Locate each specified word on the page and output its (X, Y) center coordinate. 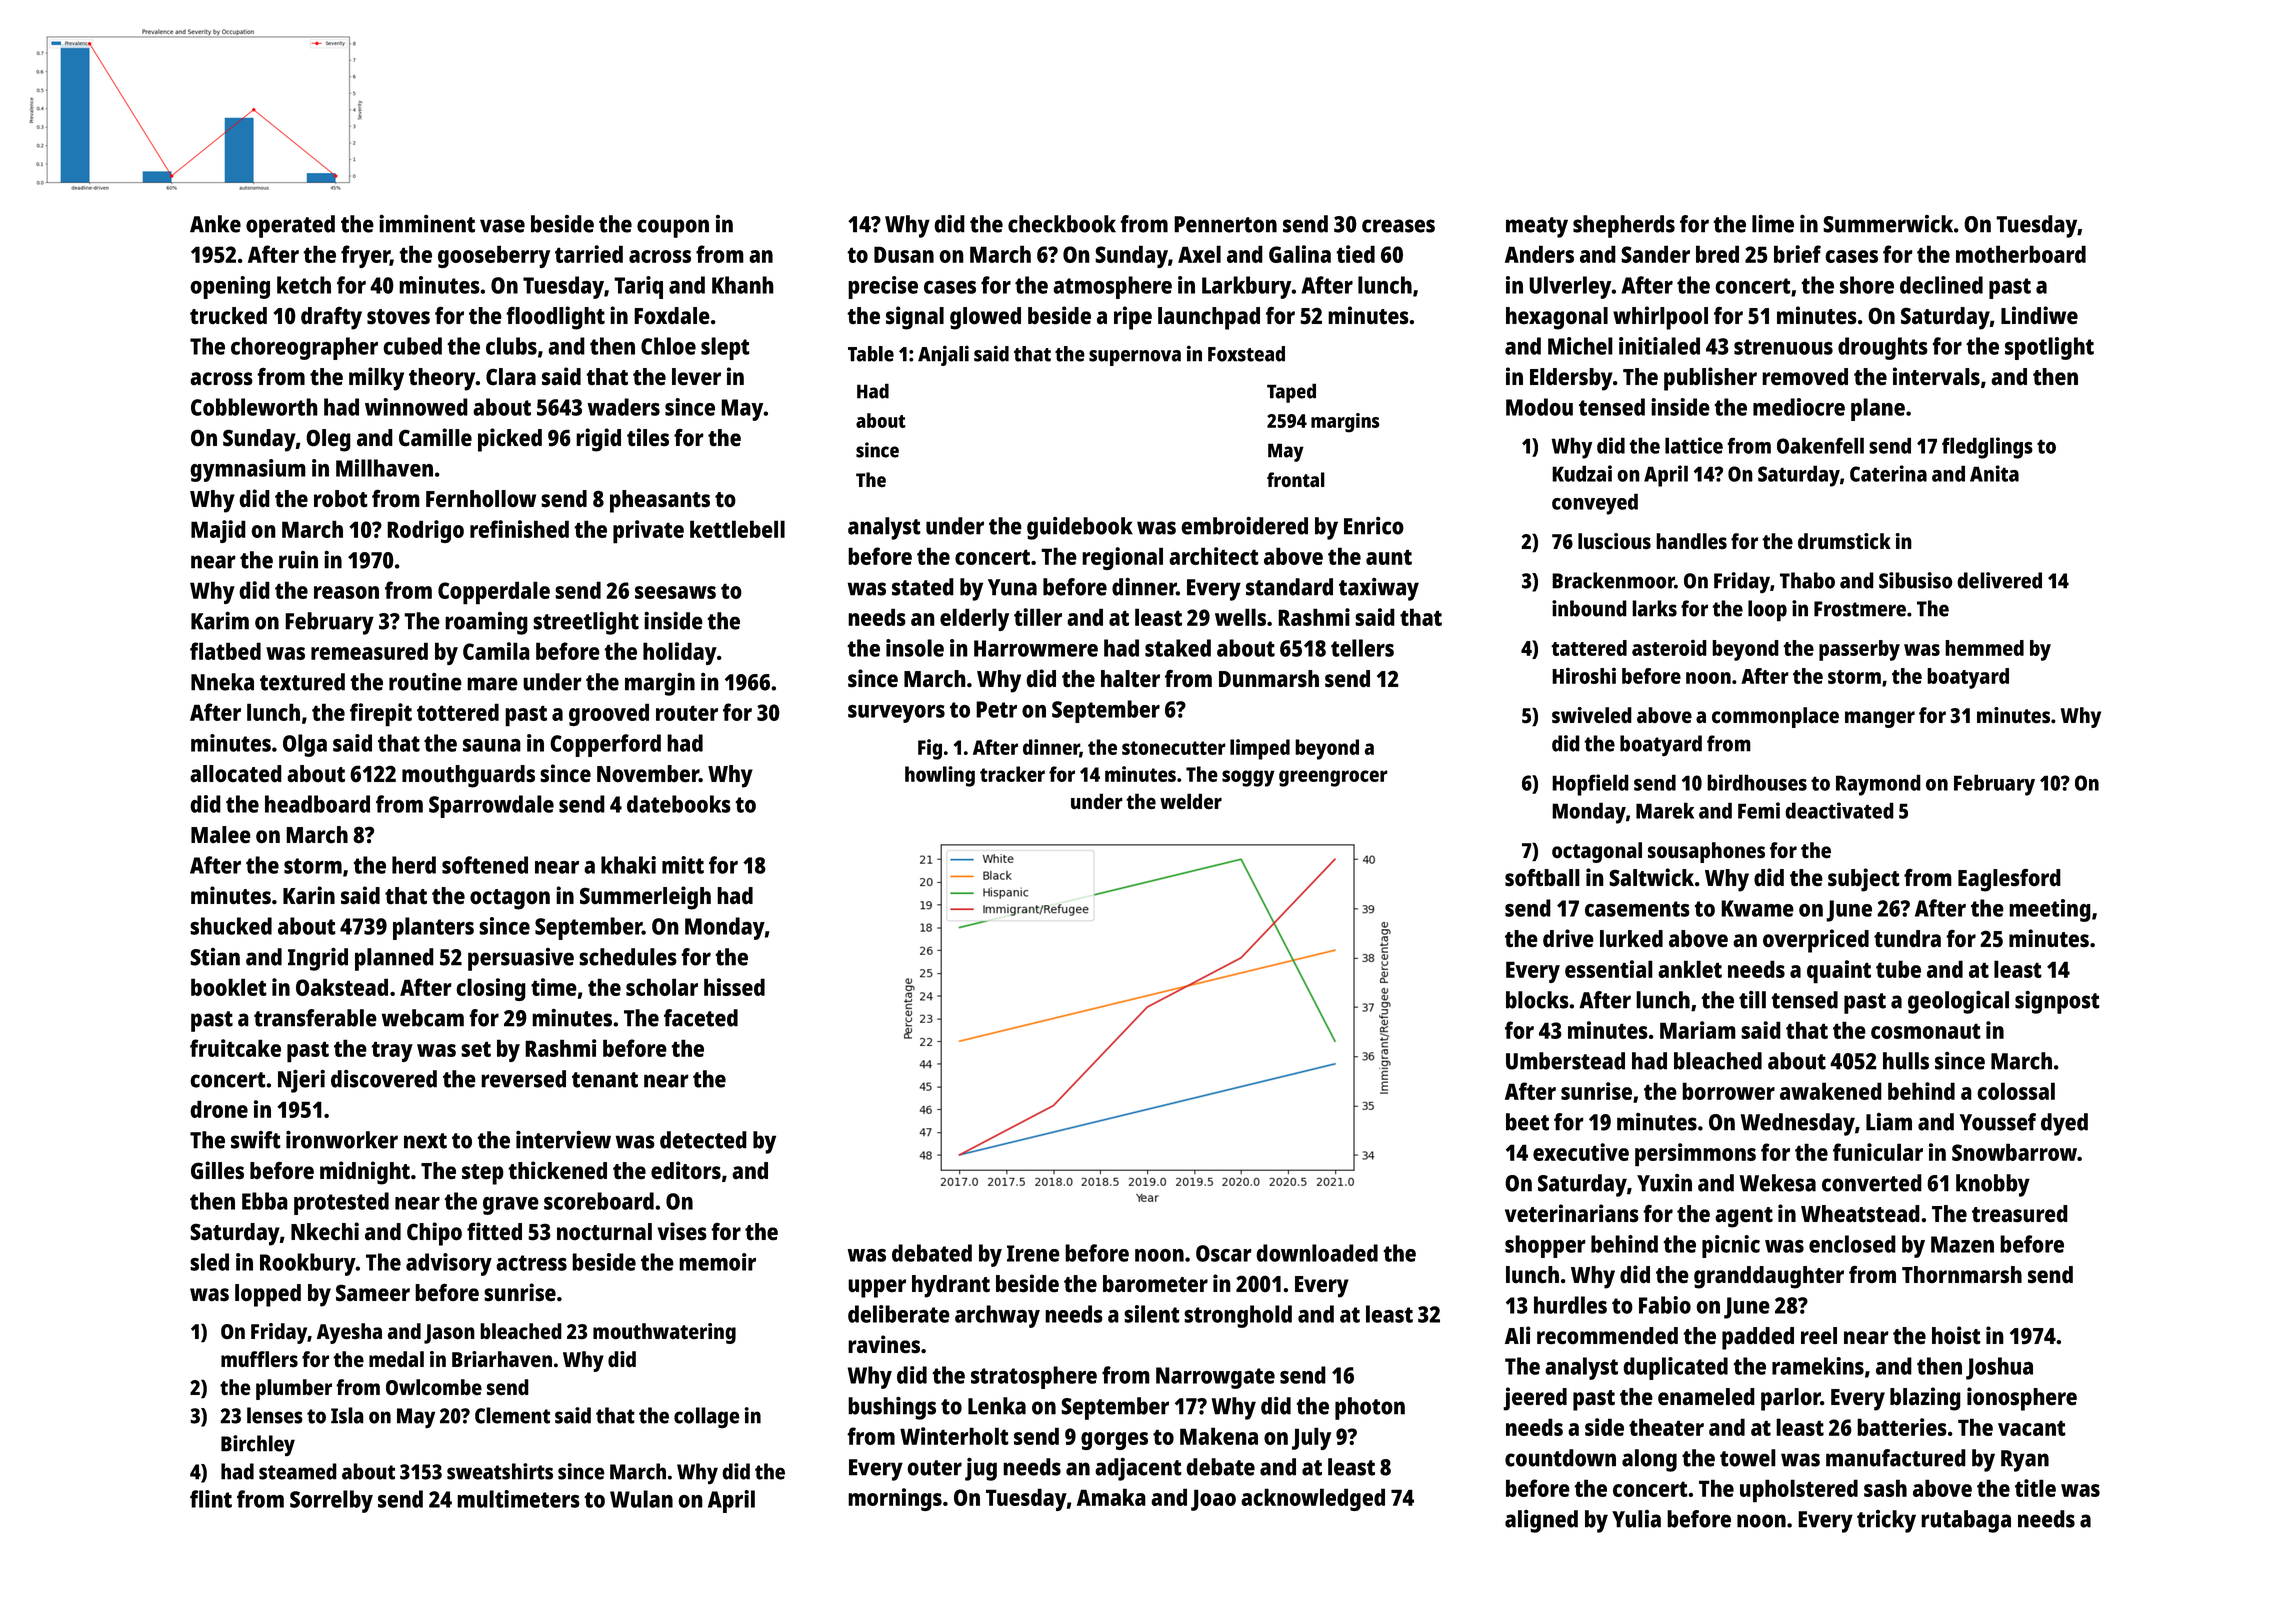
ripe (1133, 318)
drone (219, 1109)
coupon (673, 228)
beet (1527, 1122)
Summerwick (1888, 224)
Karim (220, 620)
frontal (1296, 480)
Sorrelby (331, 1501)
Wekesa (1778, 1183)
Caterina (1888, 473)
